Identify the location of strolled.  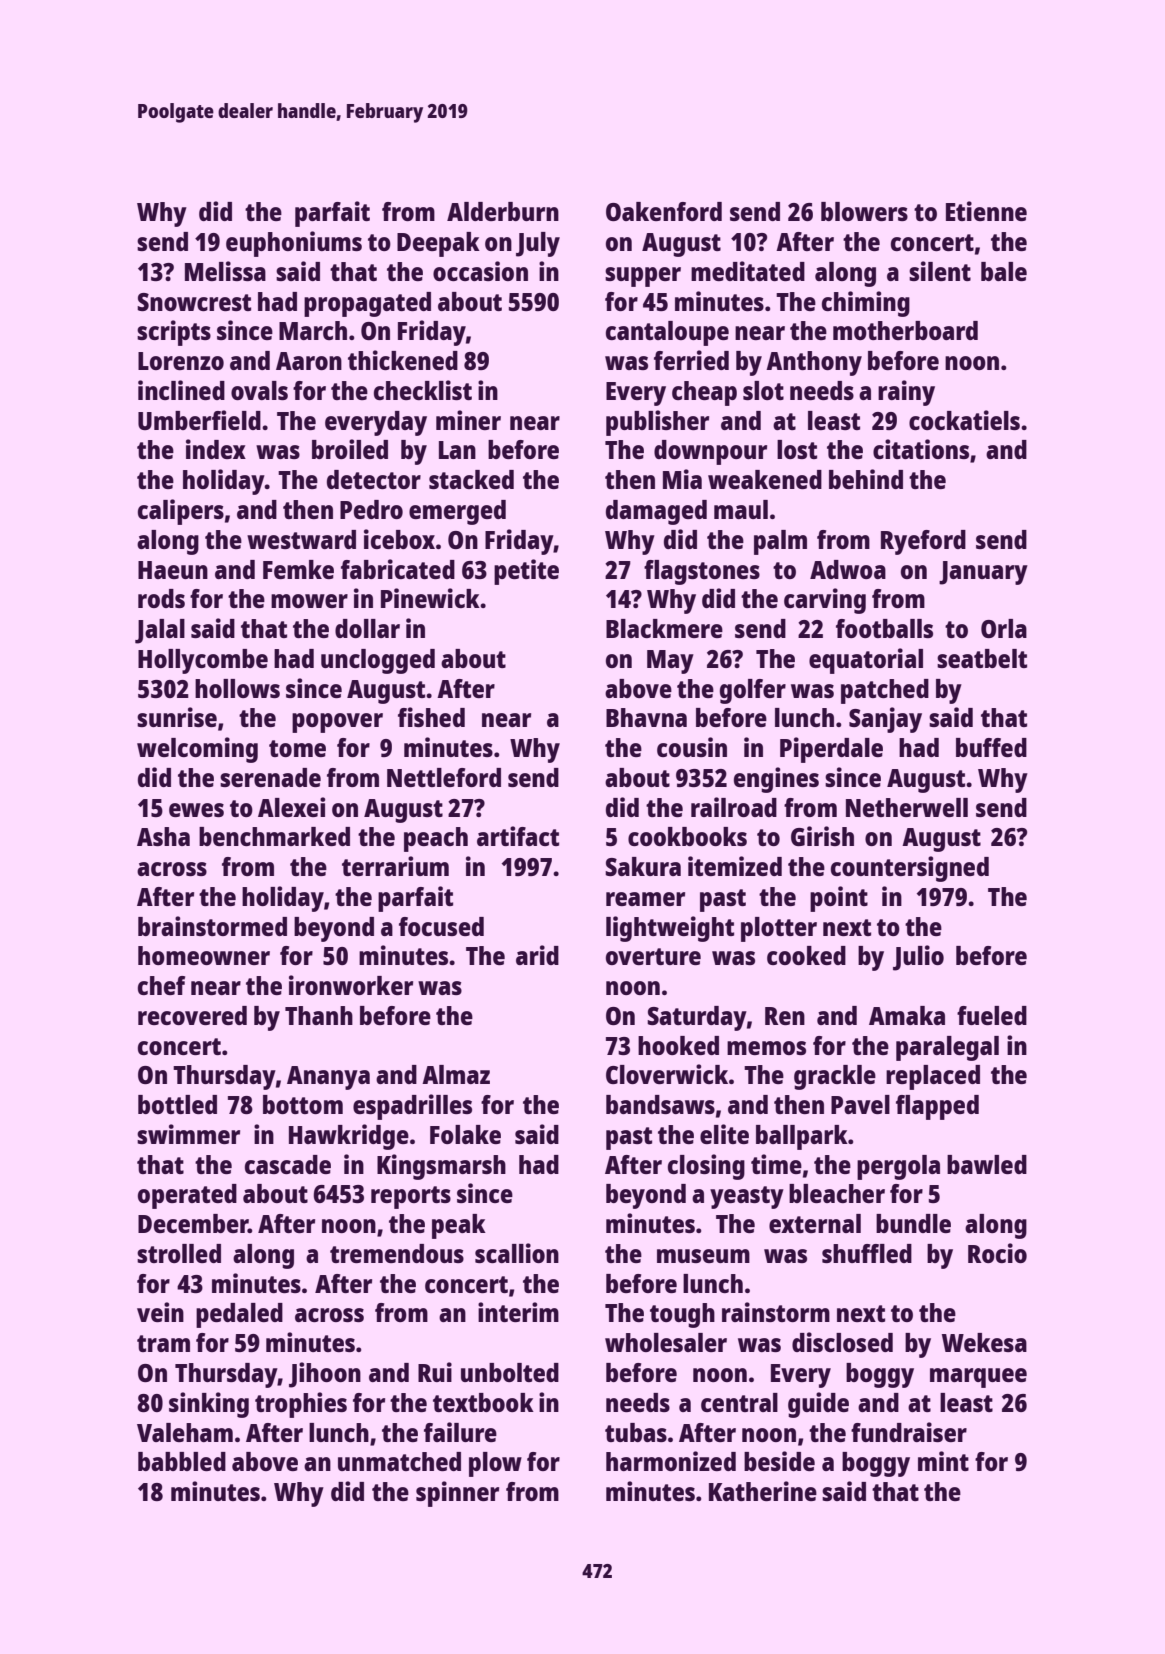
(179, 1253).
